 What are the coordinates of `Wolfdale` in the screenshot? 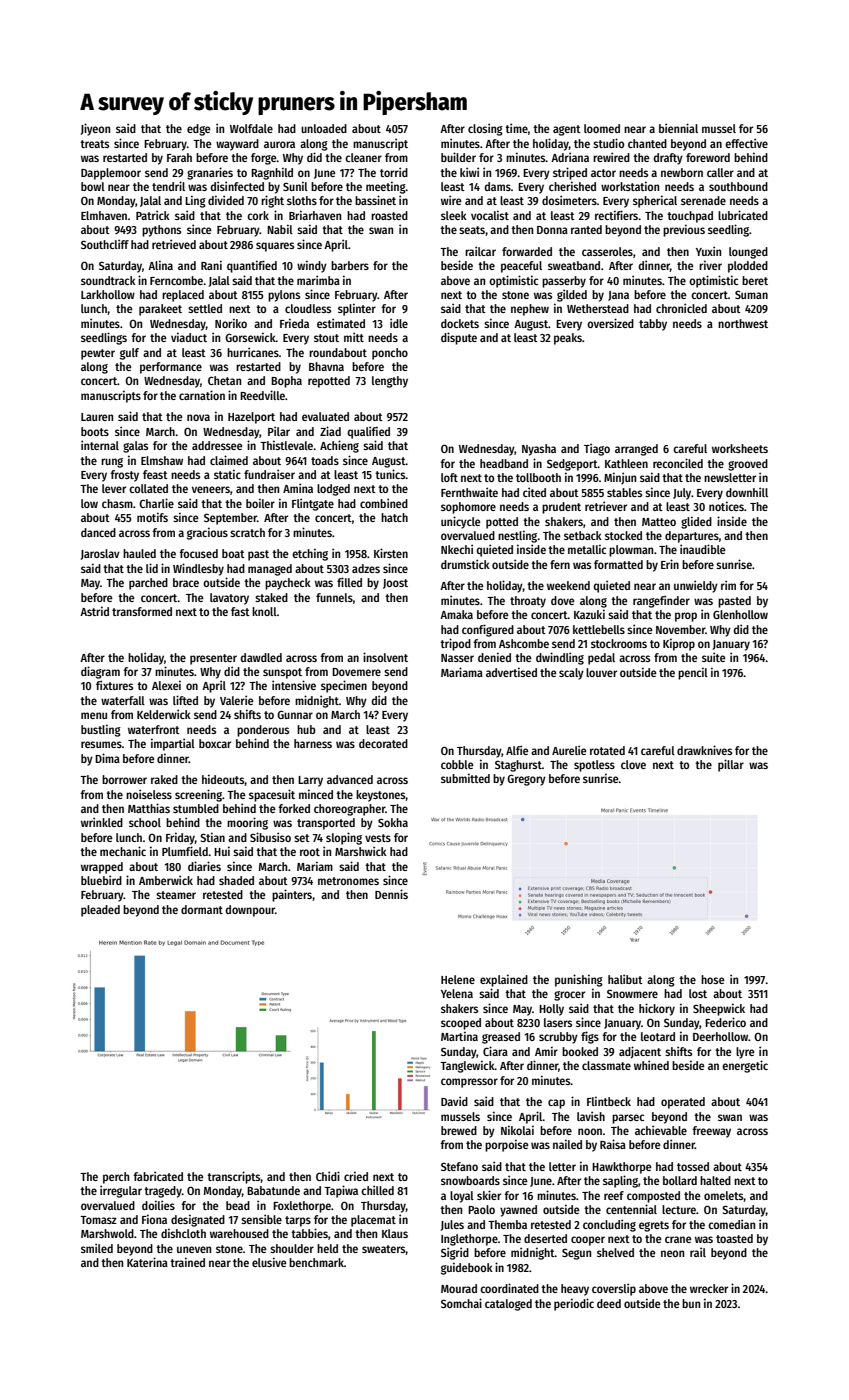 It's located at (251, 128).
